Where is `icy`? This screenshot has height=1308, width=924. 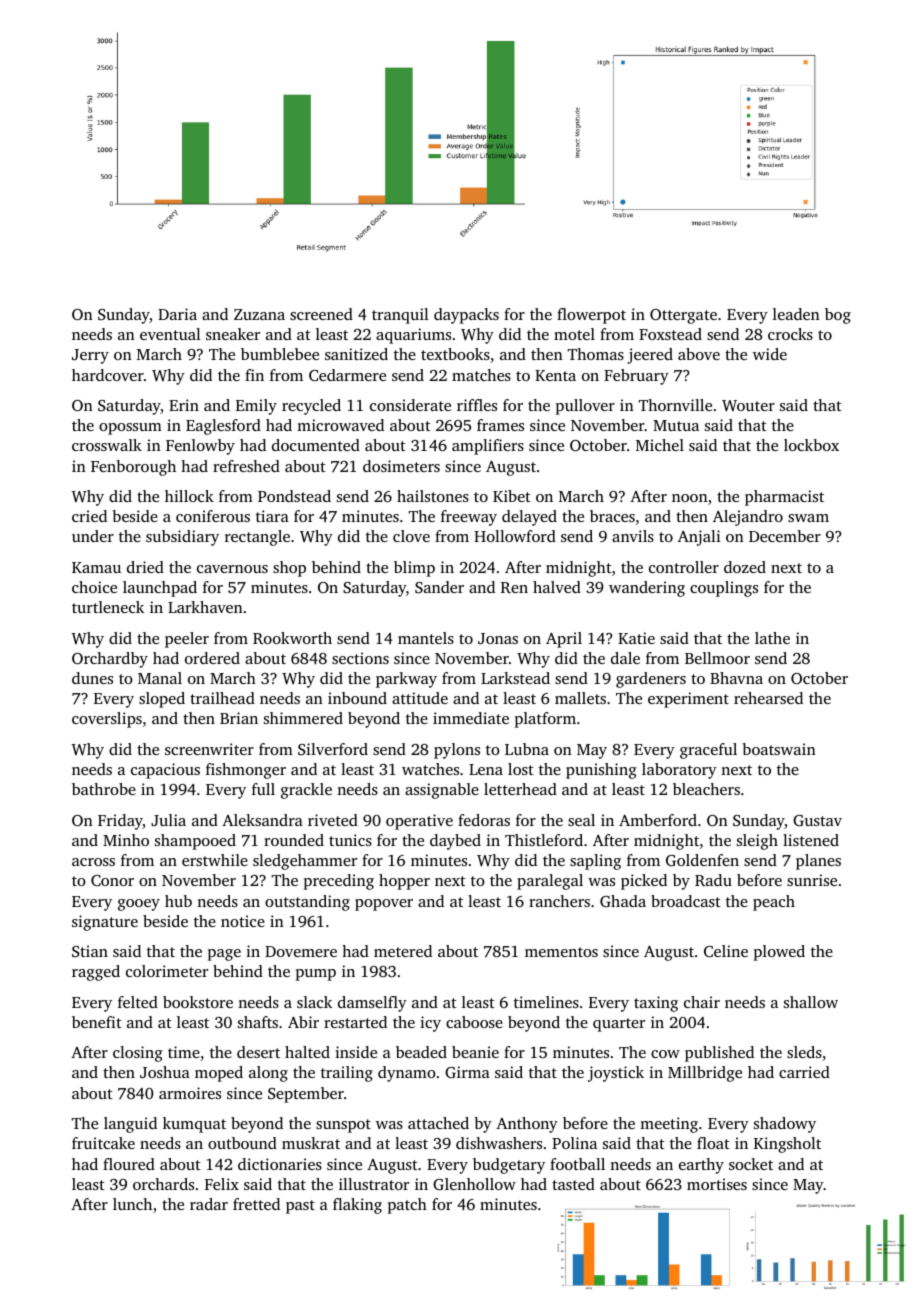
icy is located at coordinates (430, 1024).
